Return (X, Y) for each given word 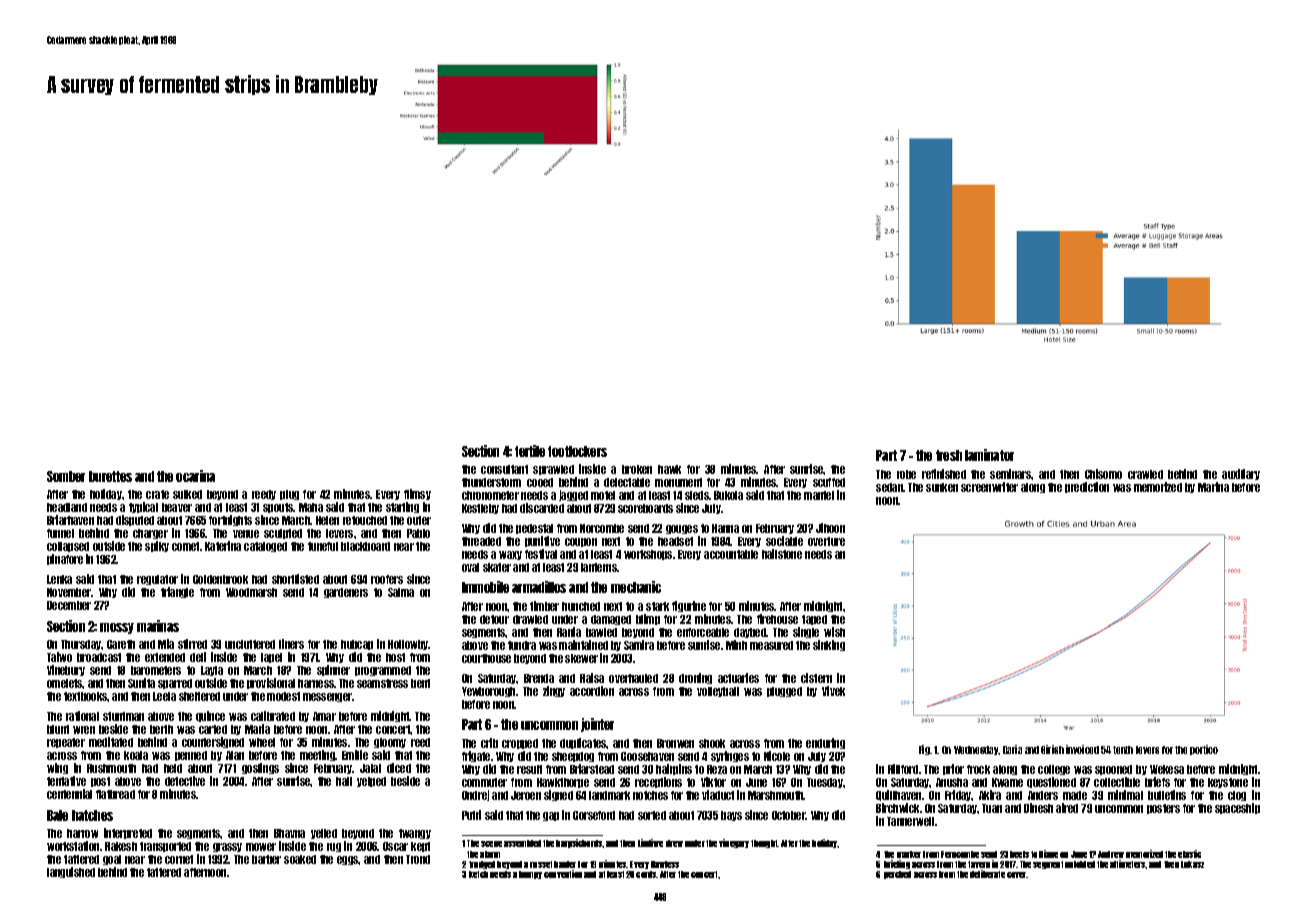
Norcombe (602, 528)
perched (897, 875)
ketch (478, 874)
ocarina (195, 476)
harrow (82, 833)
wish (834, 632)
